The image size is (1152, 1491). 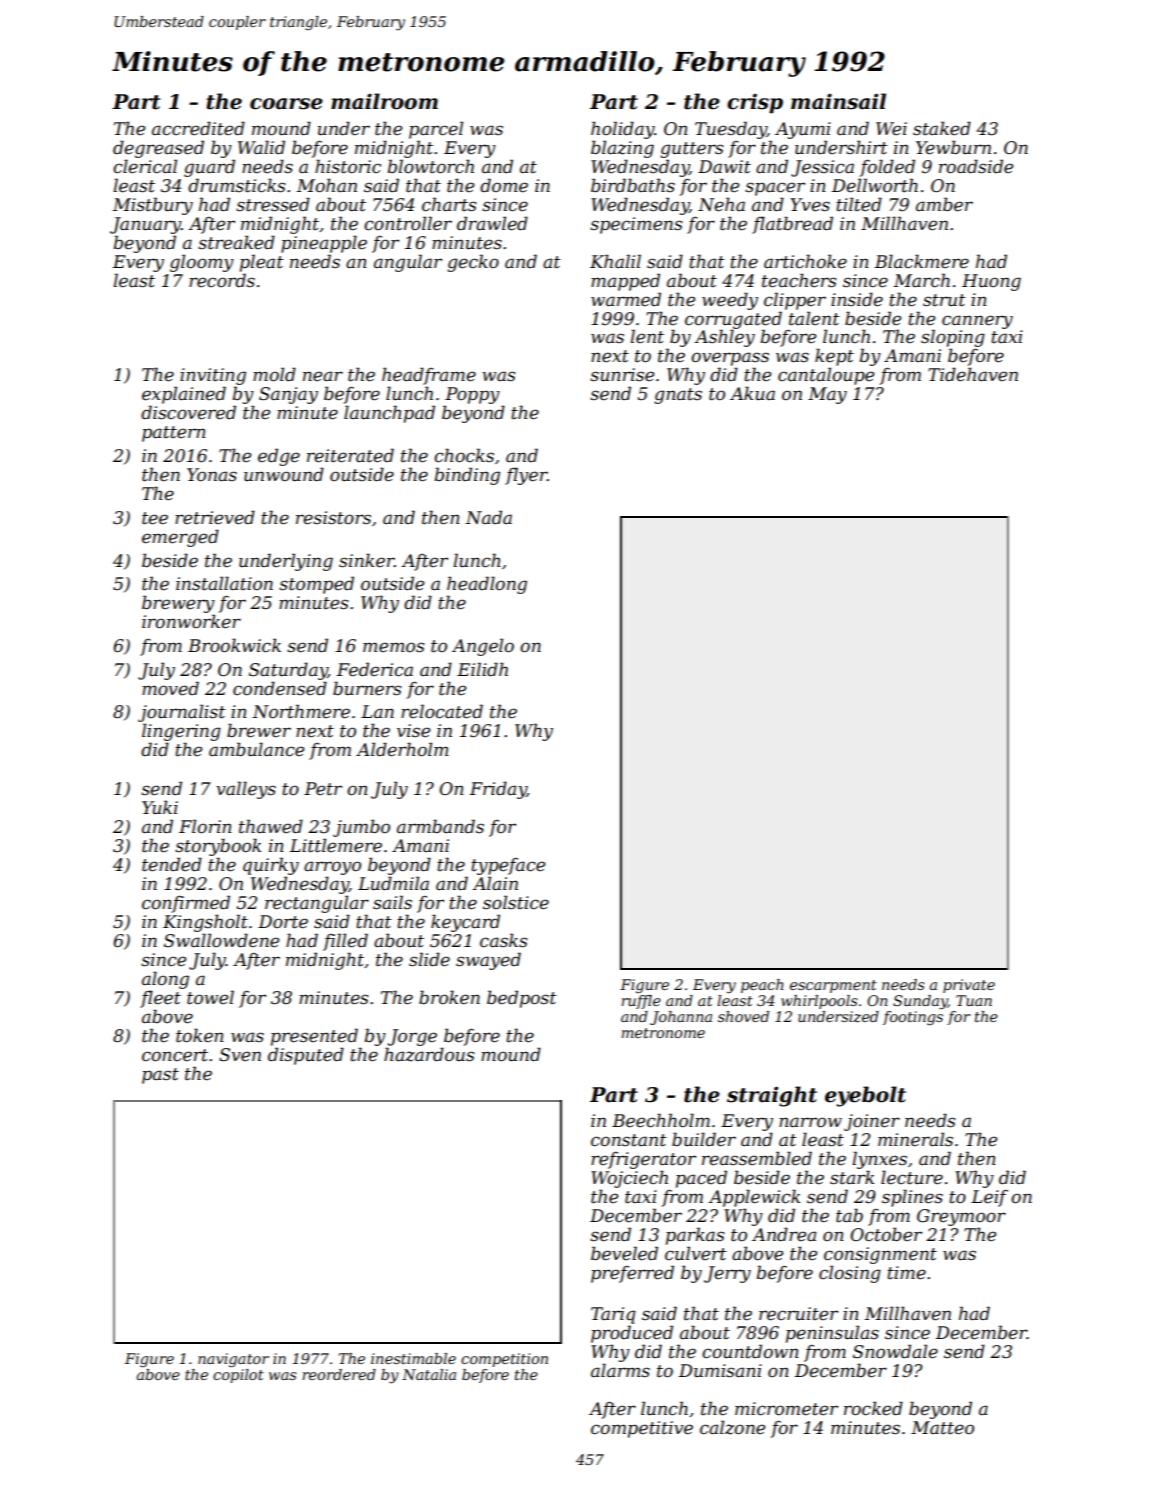 What do you see at coordinates (198, 128) in the screenshot?
I see `accredited` at bounding box center [198, 128].
